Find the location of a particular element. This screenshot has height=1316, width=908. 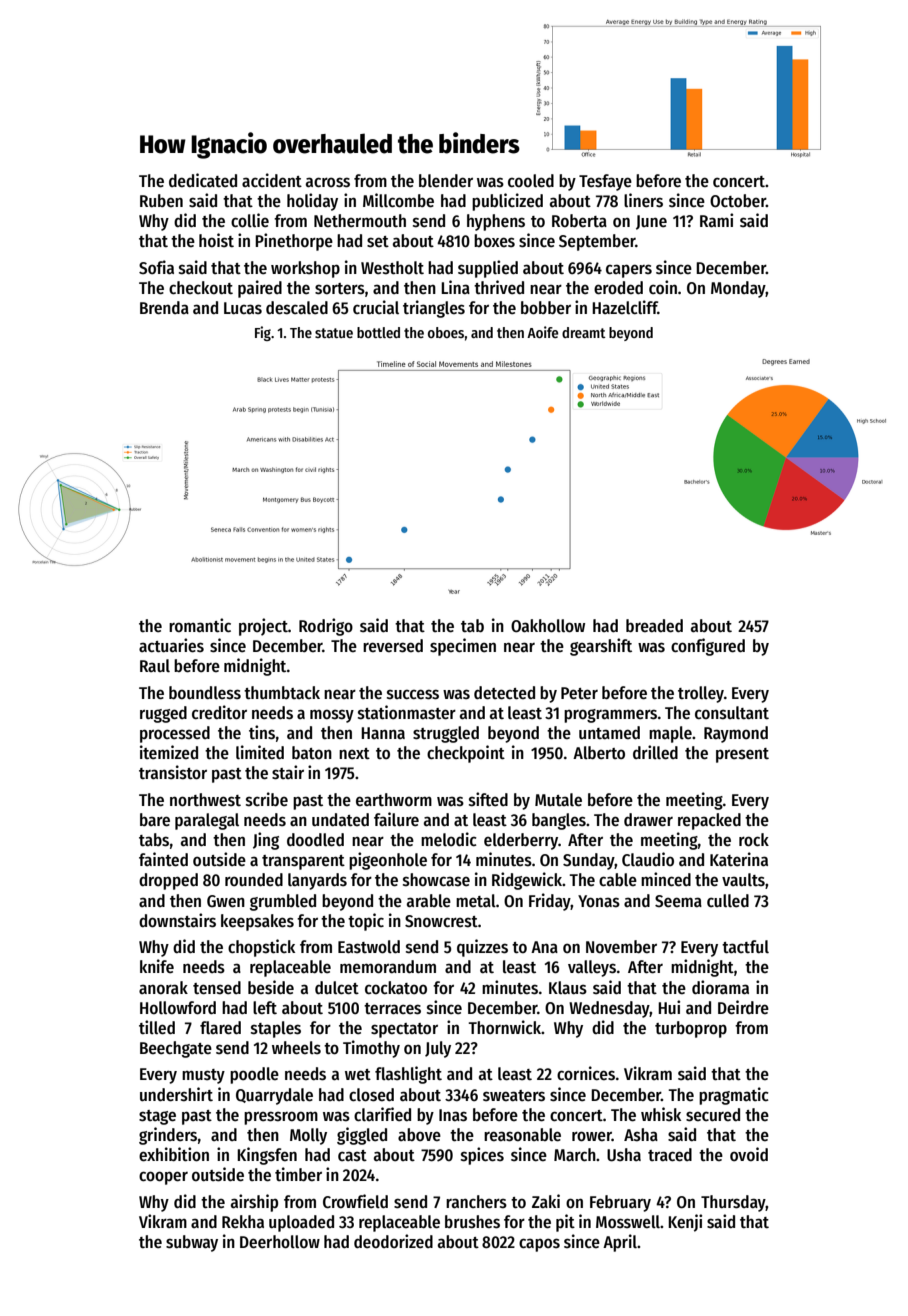

descaled is located at coordinates (297, 308).
